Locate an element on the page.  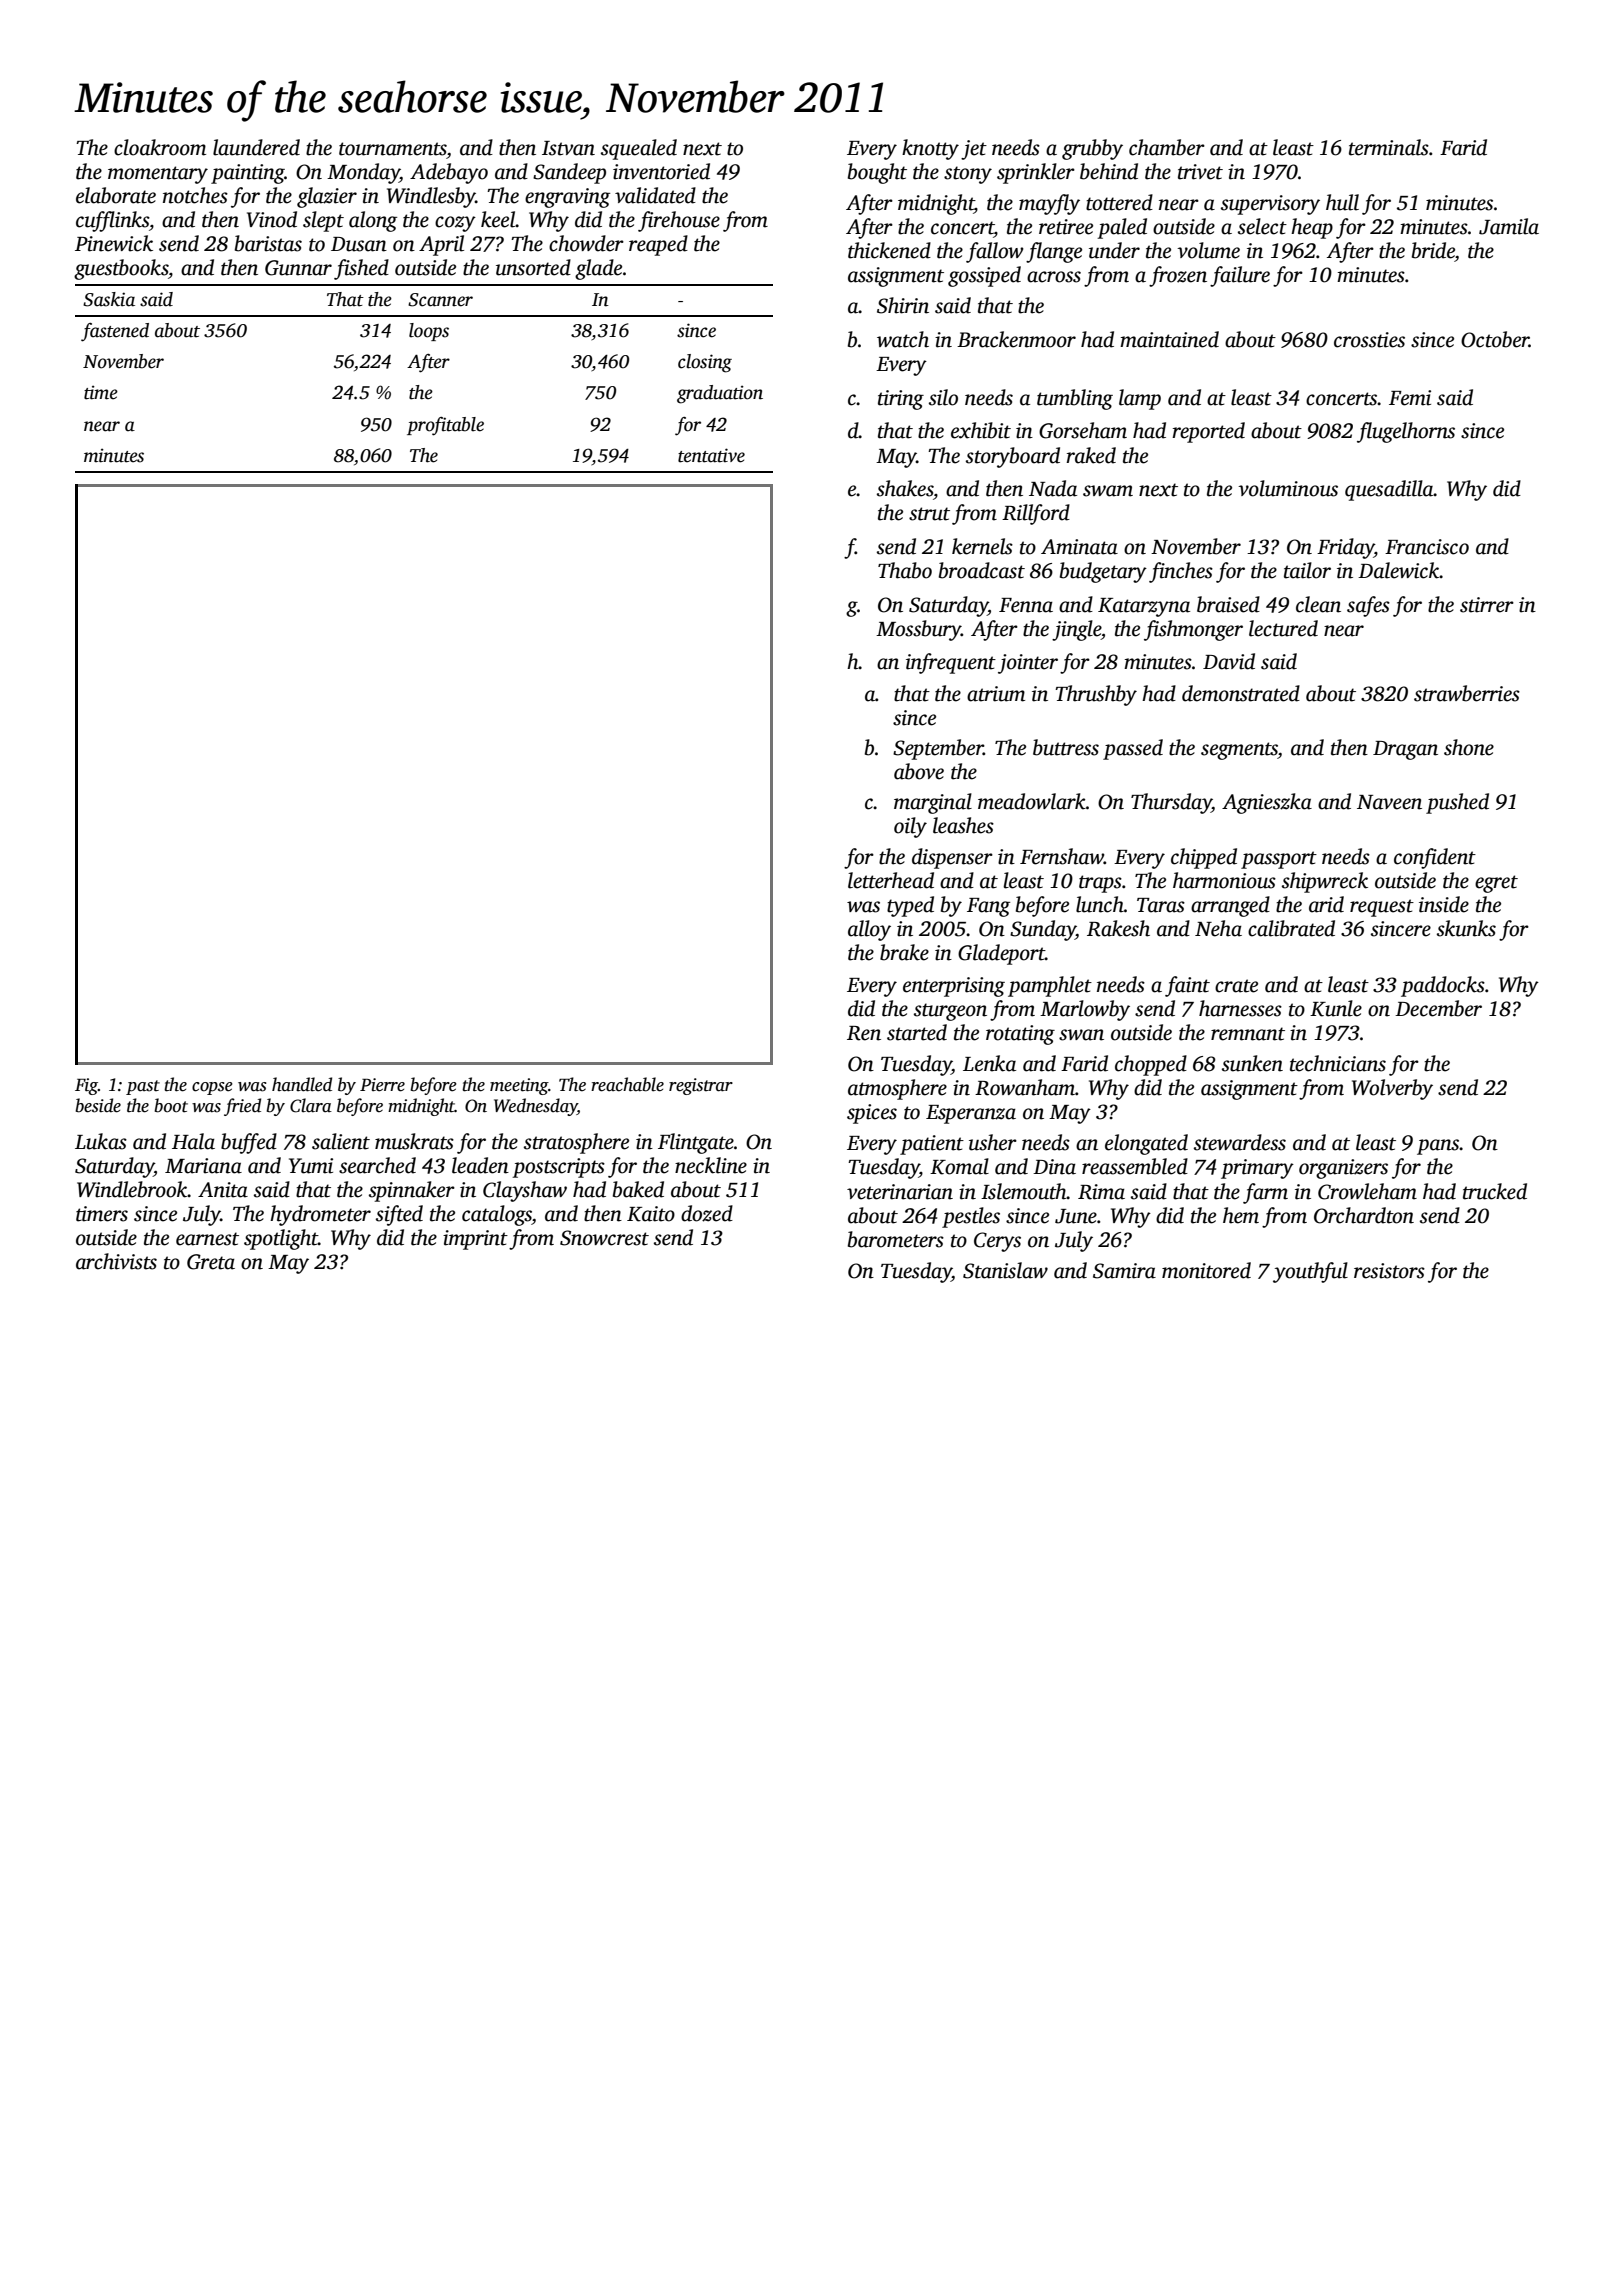
strawberries is located at coordinates (1467, 693).
